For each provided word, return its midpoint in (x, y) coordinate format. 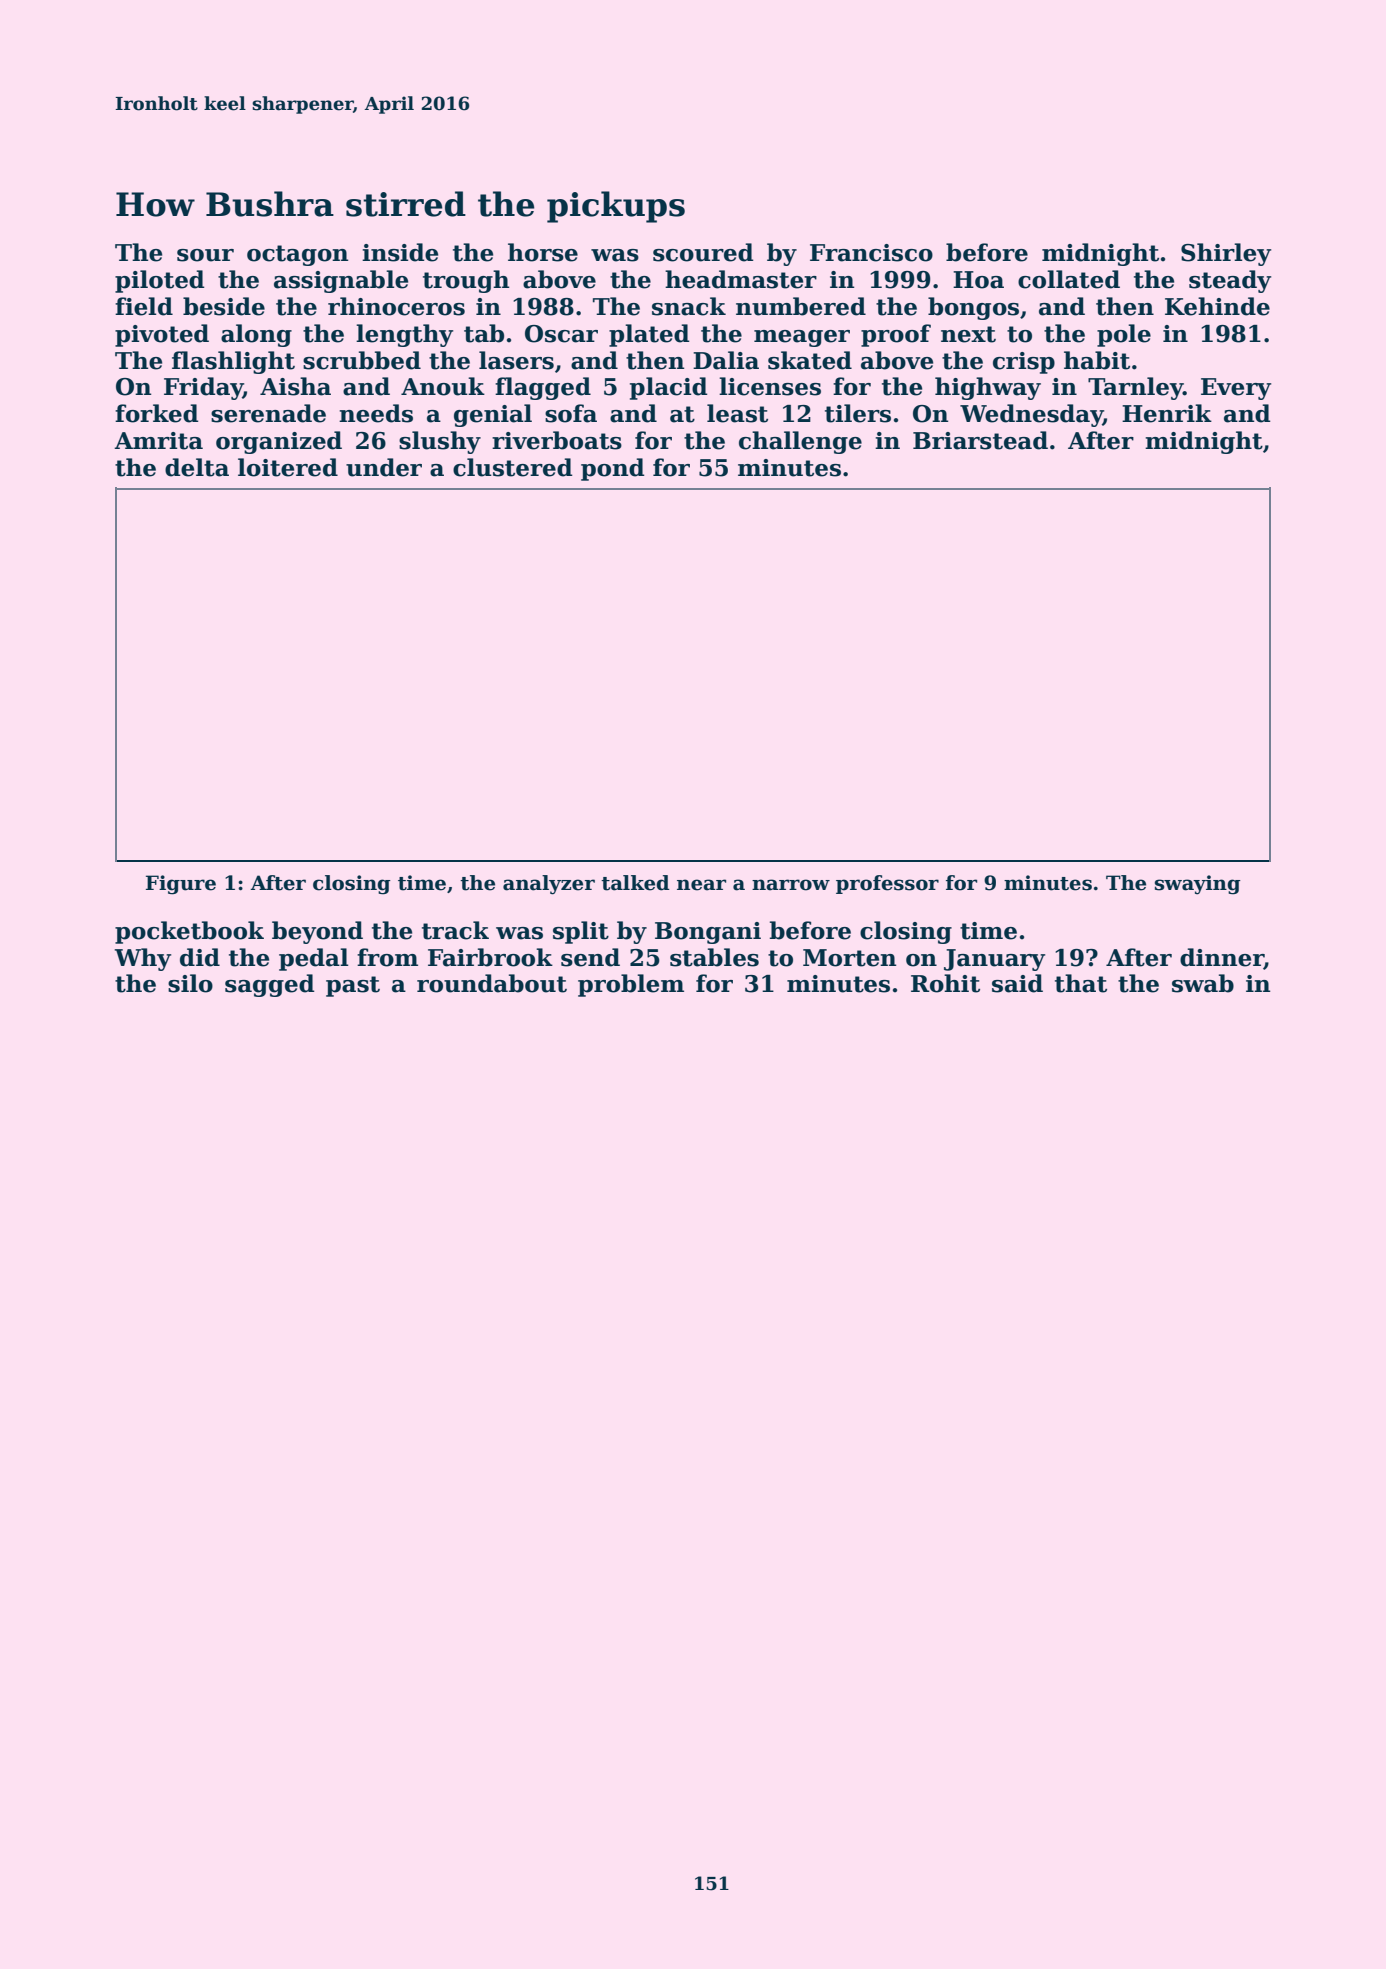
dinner (1222, 957)
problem (631, 985)
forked (157, 413)
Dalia (726, 360)
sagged (270, 985)
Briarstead (980, 440)
